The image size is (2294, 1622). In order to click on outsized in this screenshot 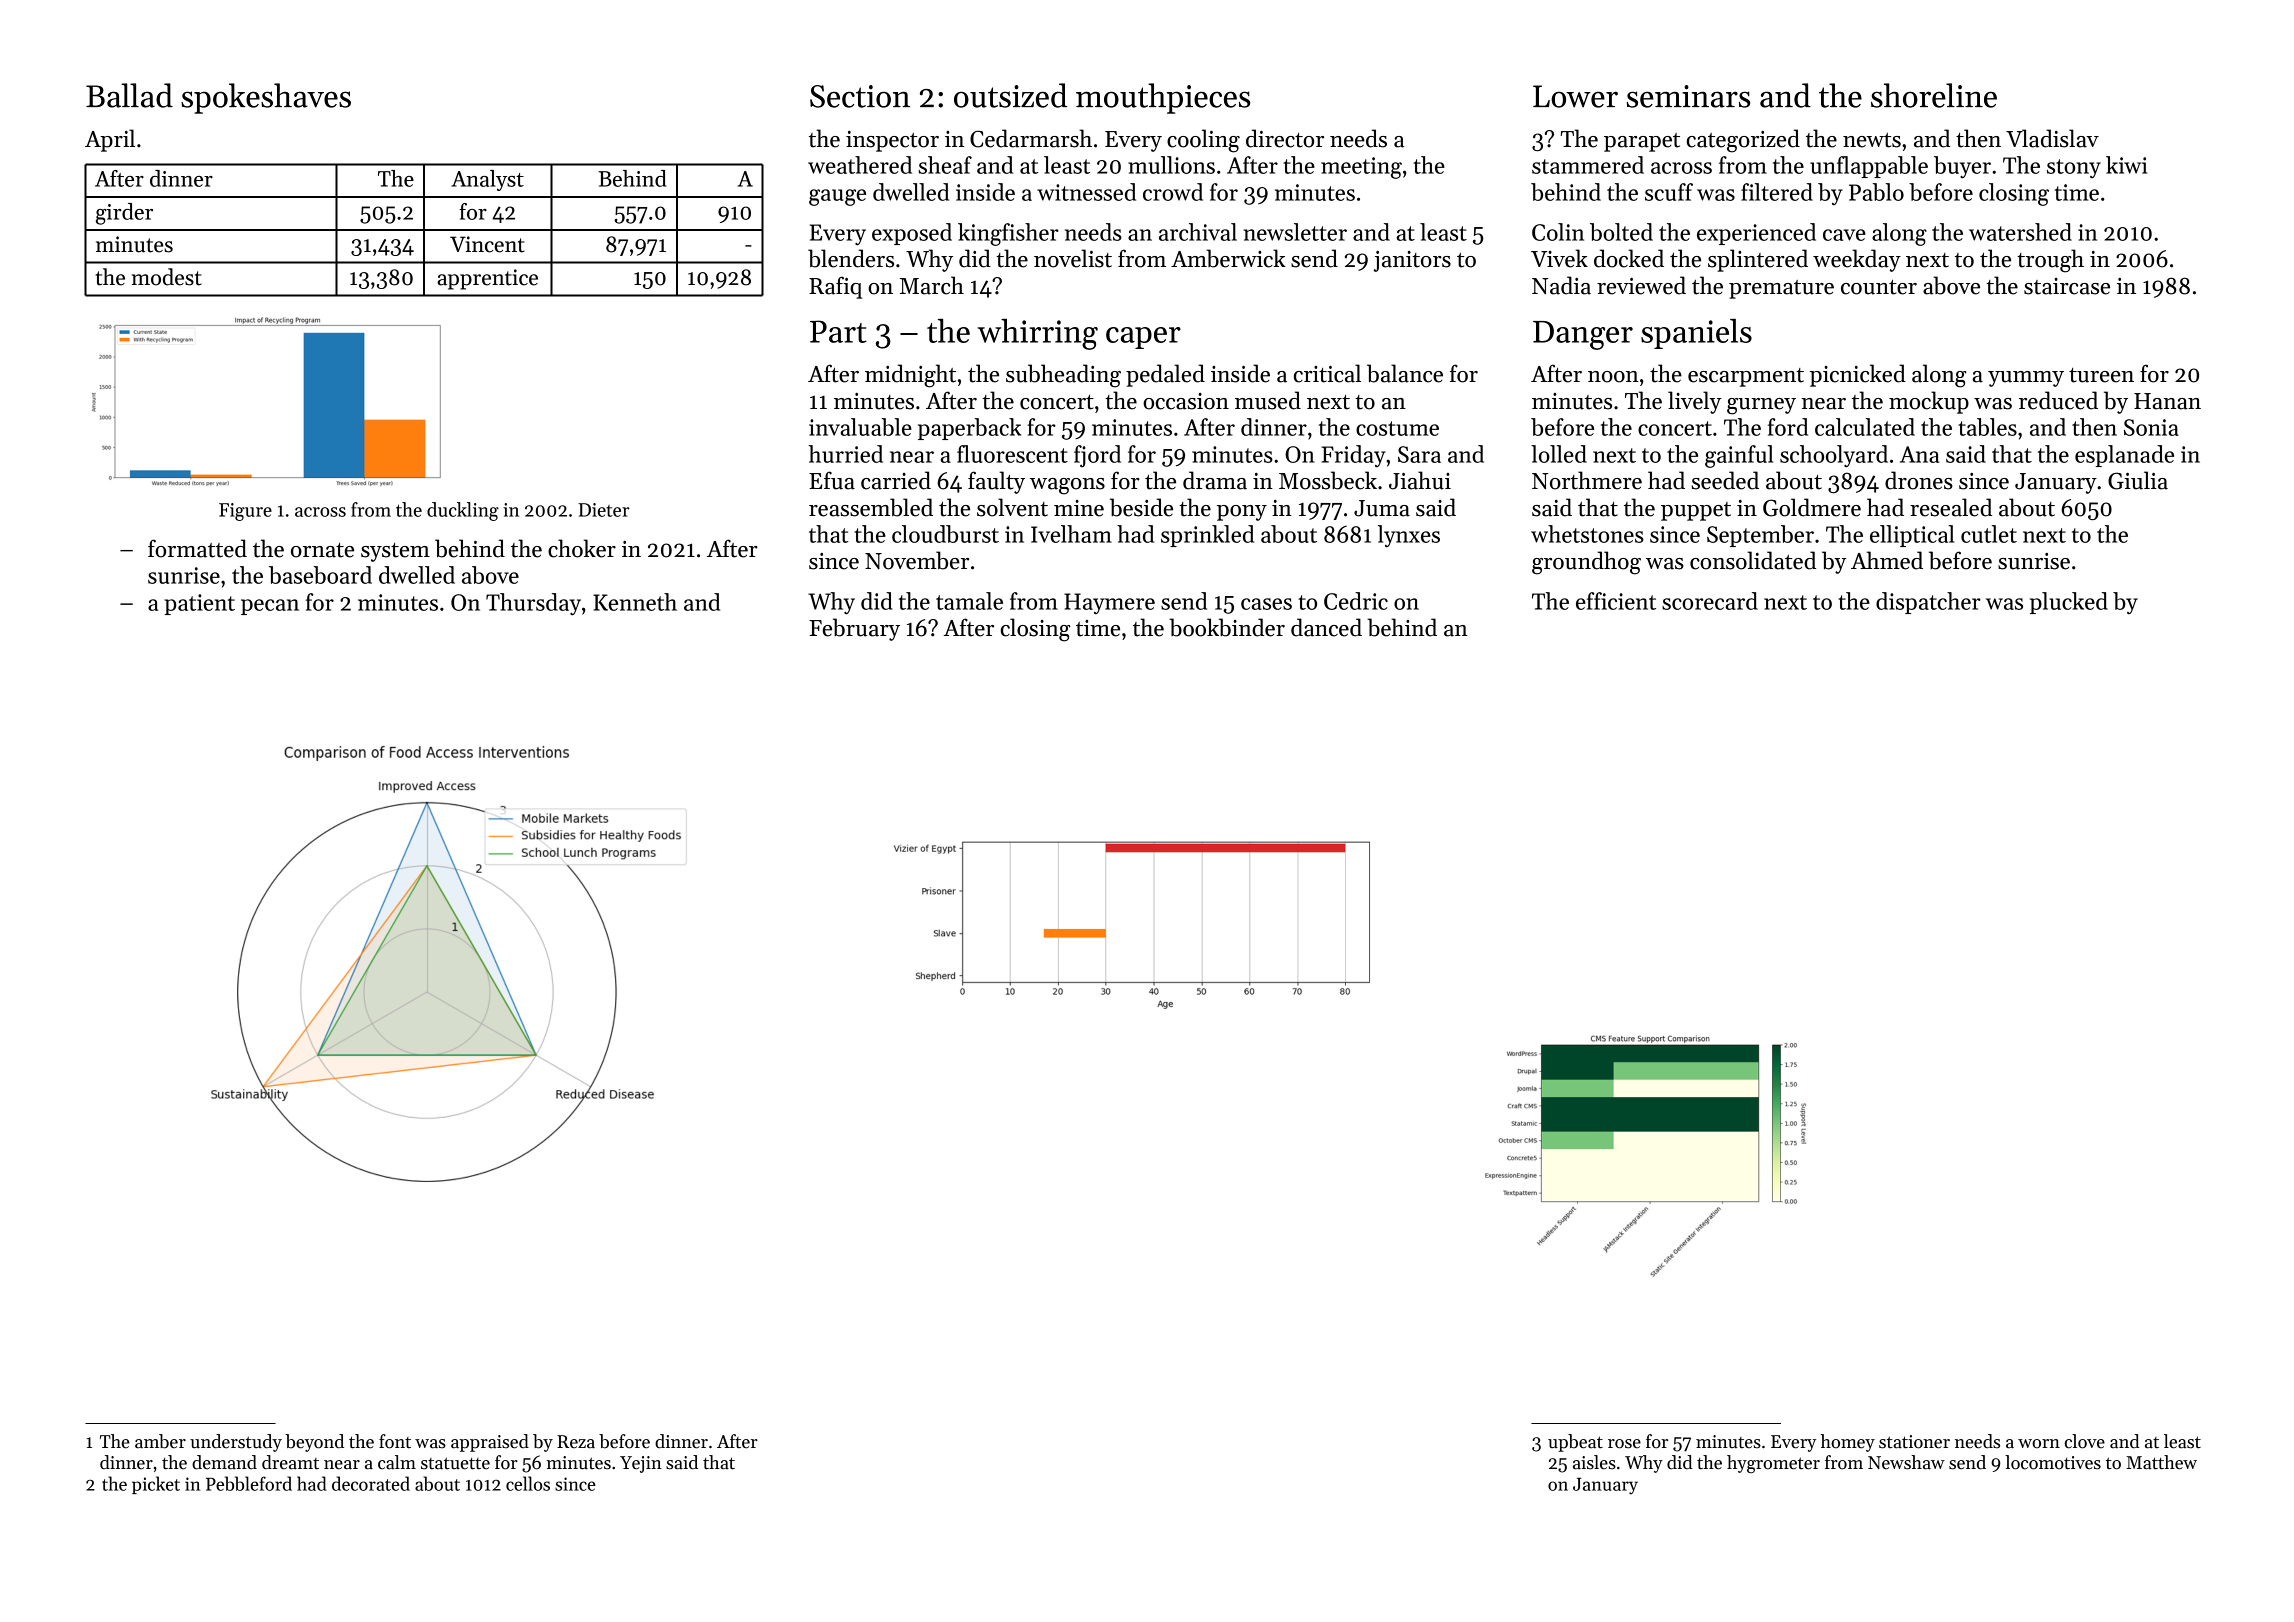, I will do `click(1010, 95)`.
